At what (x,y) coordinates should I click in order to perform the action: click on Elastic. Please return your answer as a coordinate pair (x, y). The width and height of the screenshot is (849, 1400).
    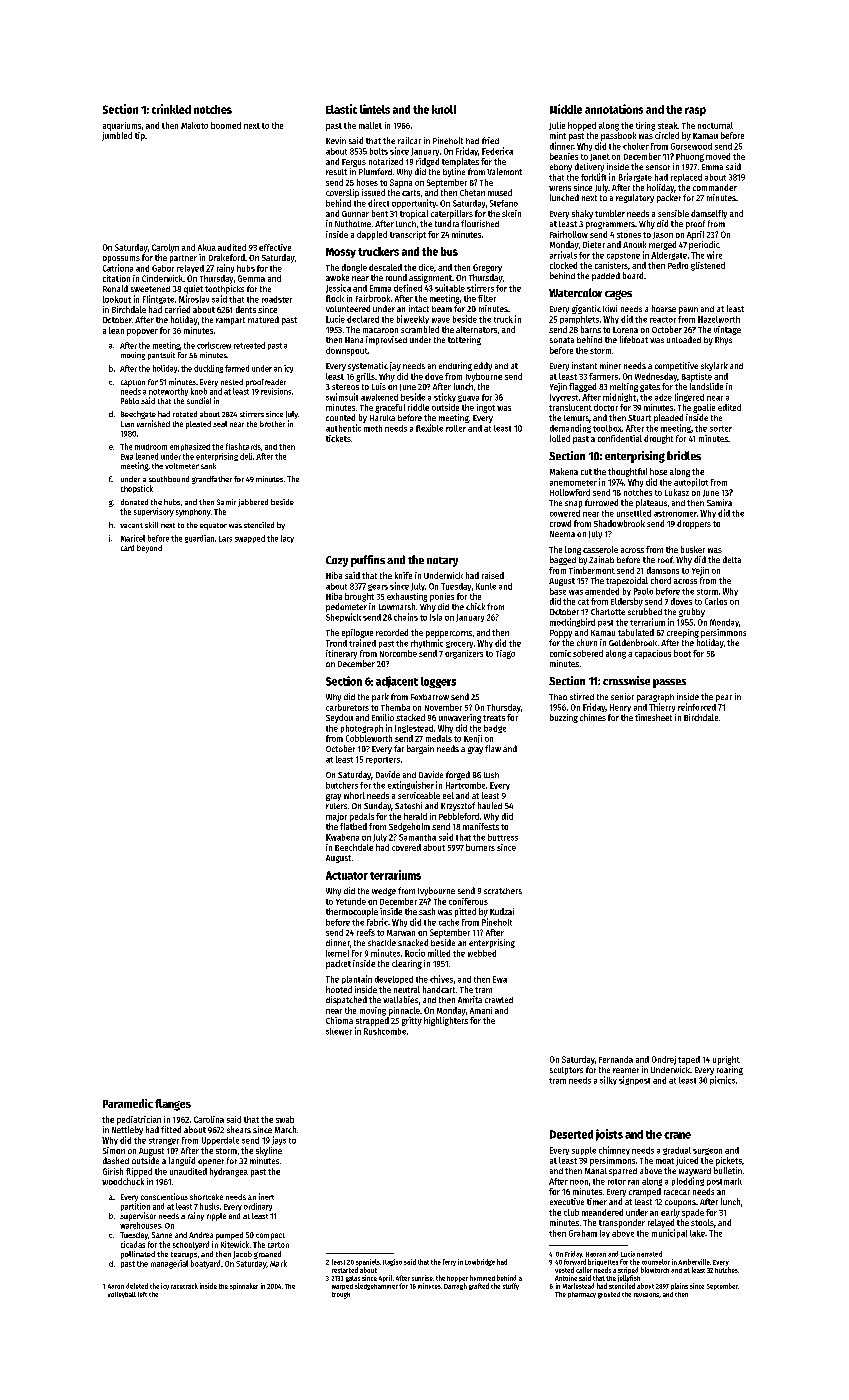
    Looking at the image, I should click on (341, 109).
